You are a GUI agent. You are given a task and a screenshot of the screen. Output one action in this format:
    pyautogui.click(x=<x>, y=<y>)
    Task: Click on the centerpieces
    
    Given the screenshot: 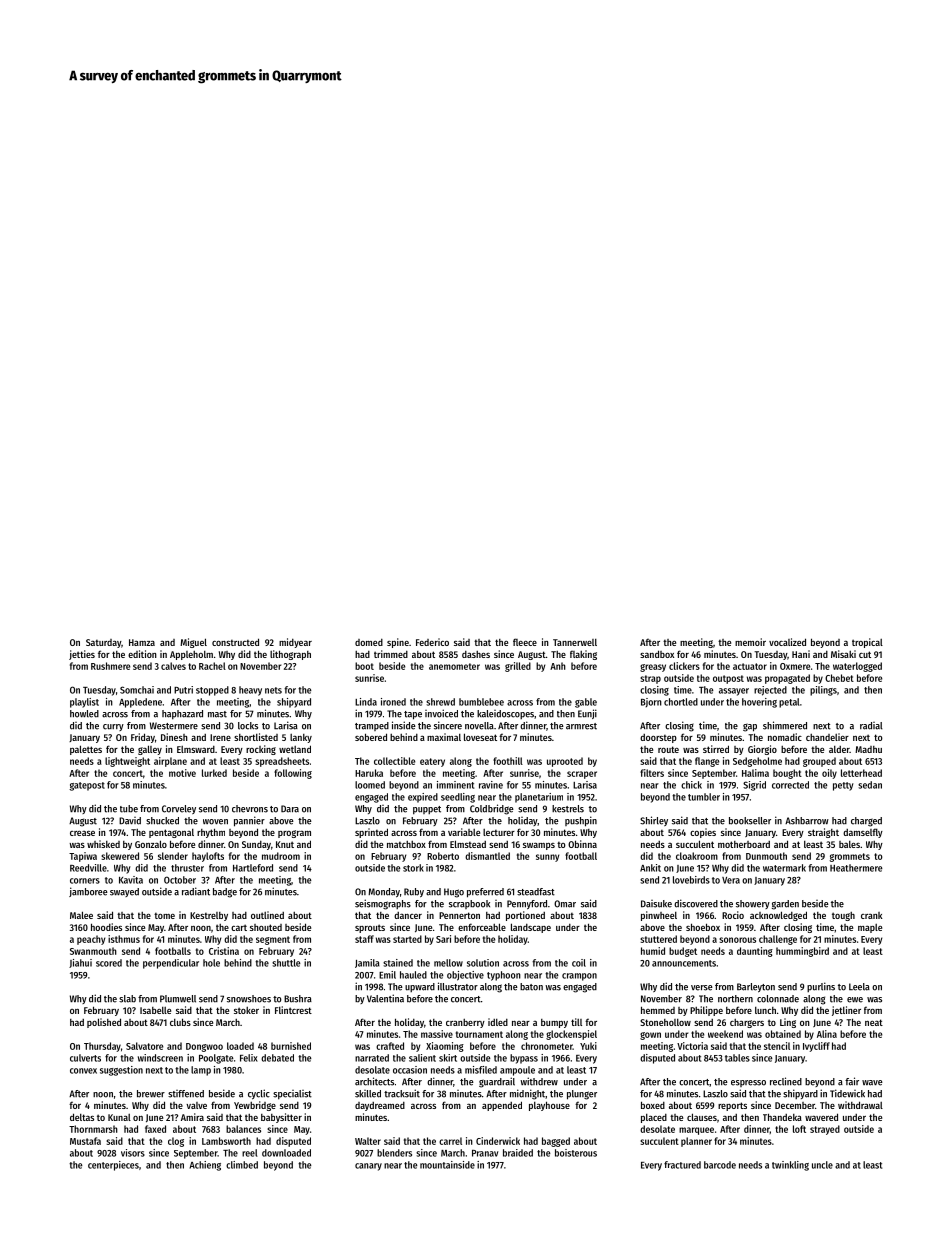 What is the action you would take?
    pyautogui.click(x=113, y=1166)
